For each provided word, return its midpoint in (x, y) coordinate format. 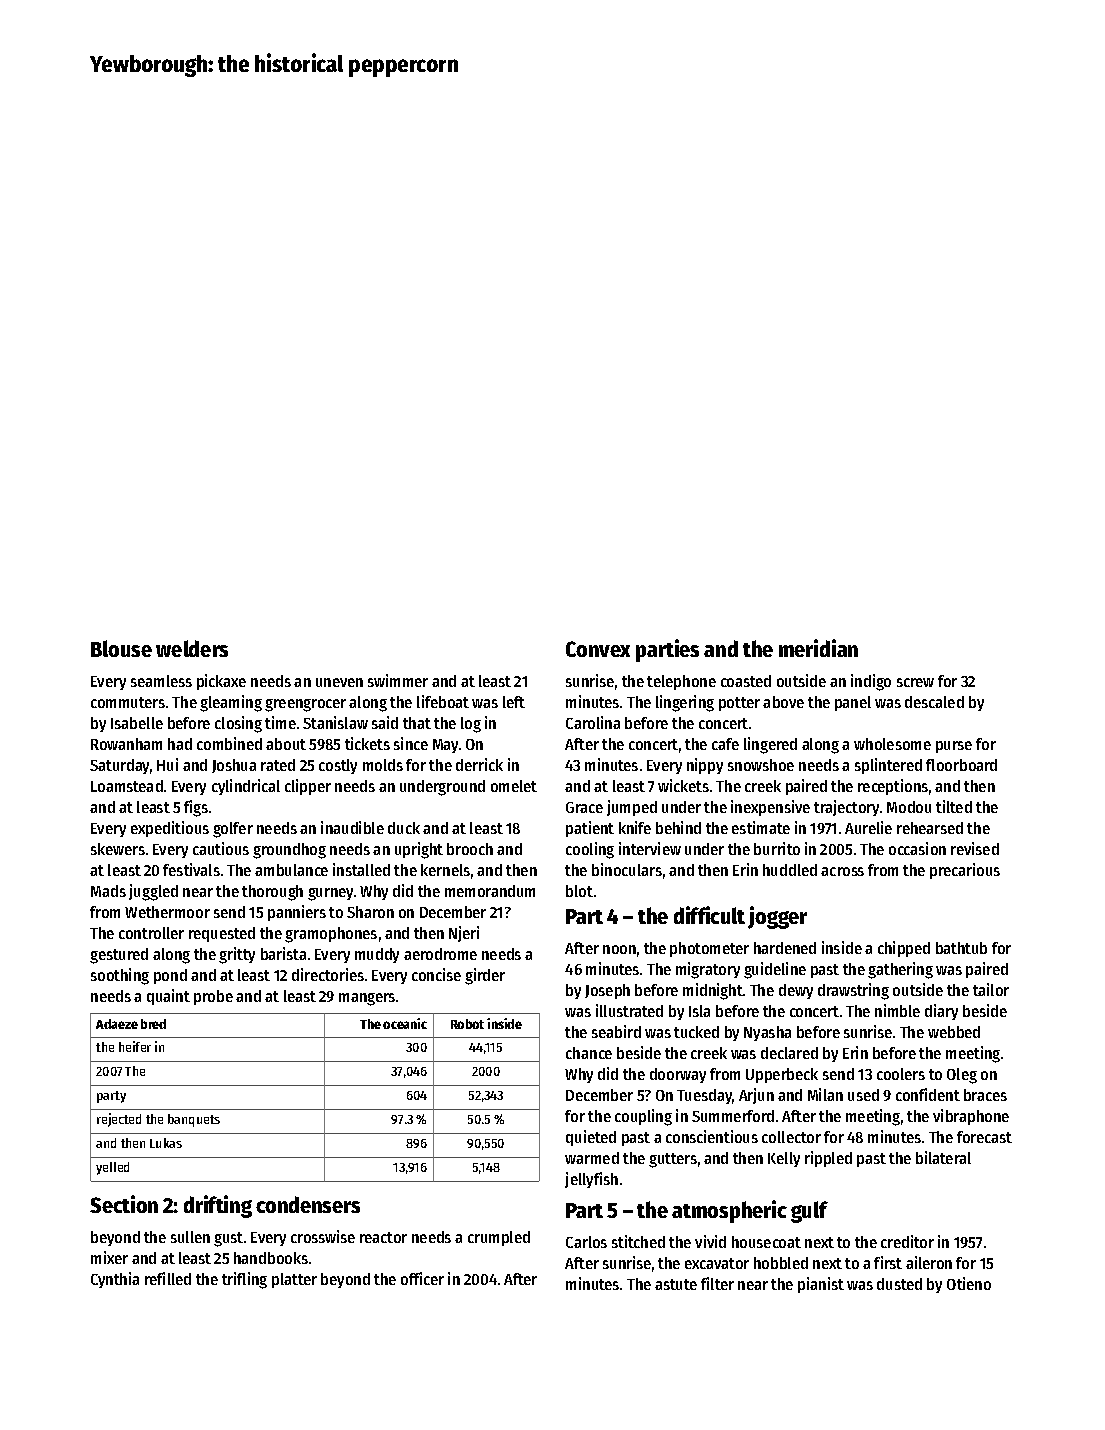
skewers (118, 849)
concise (436, 974)
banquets (194, 1120)
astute (676, 1284)
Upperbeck (782, 1075)
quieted (591, 1138)
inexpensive (770, 808)
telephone (681, 682)
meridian (818, 648)
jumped (632, 808)
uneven (339, 682)
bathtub (961, 948)
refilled (168, 1278)
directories (328, 974)
